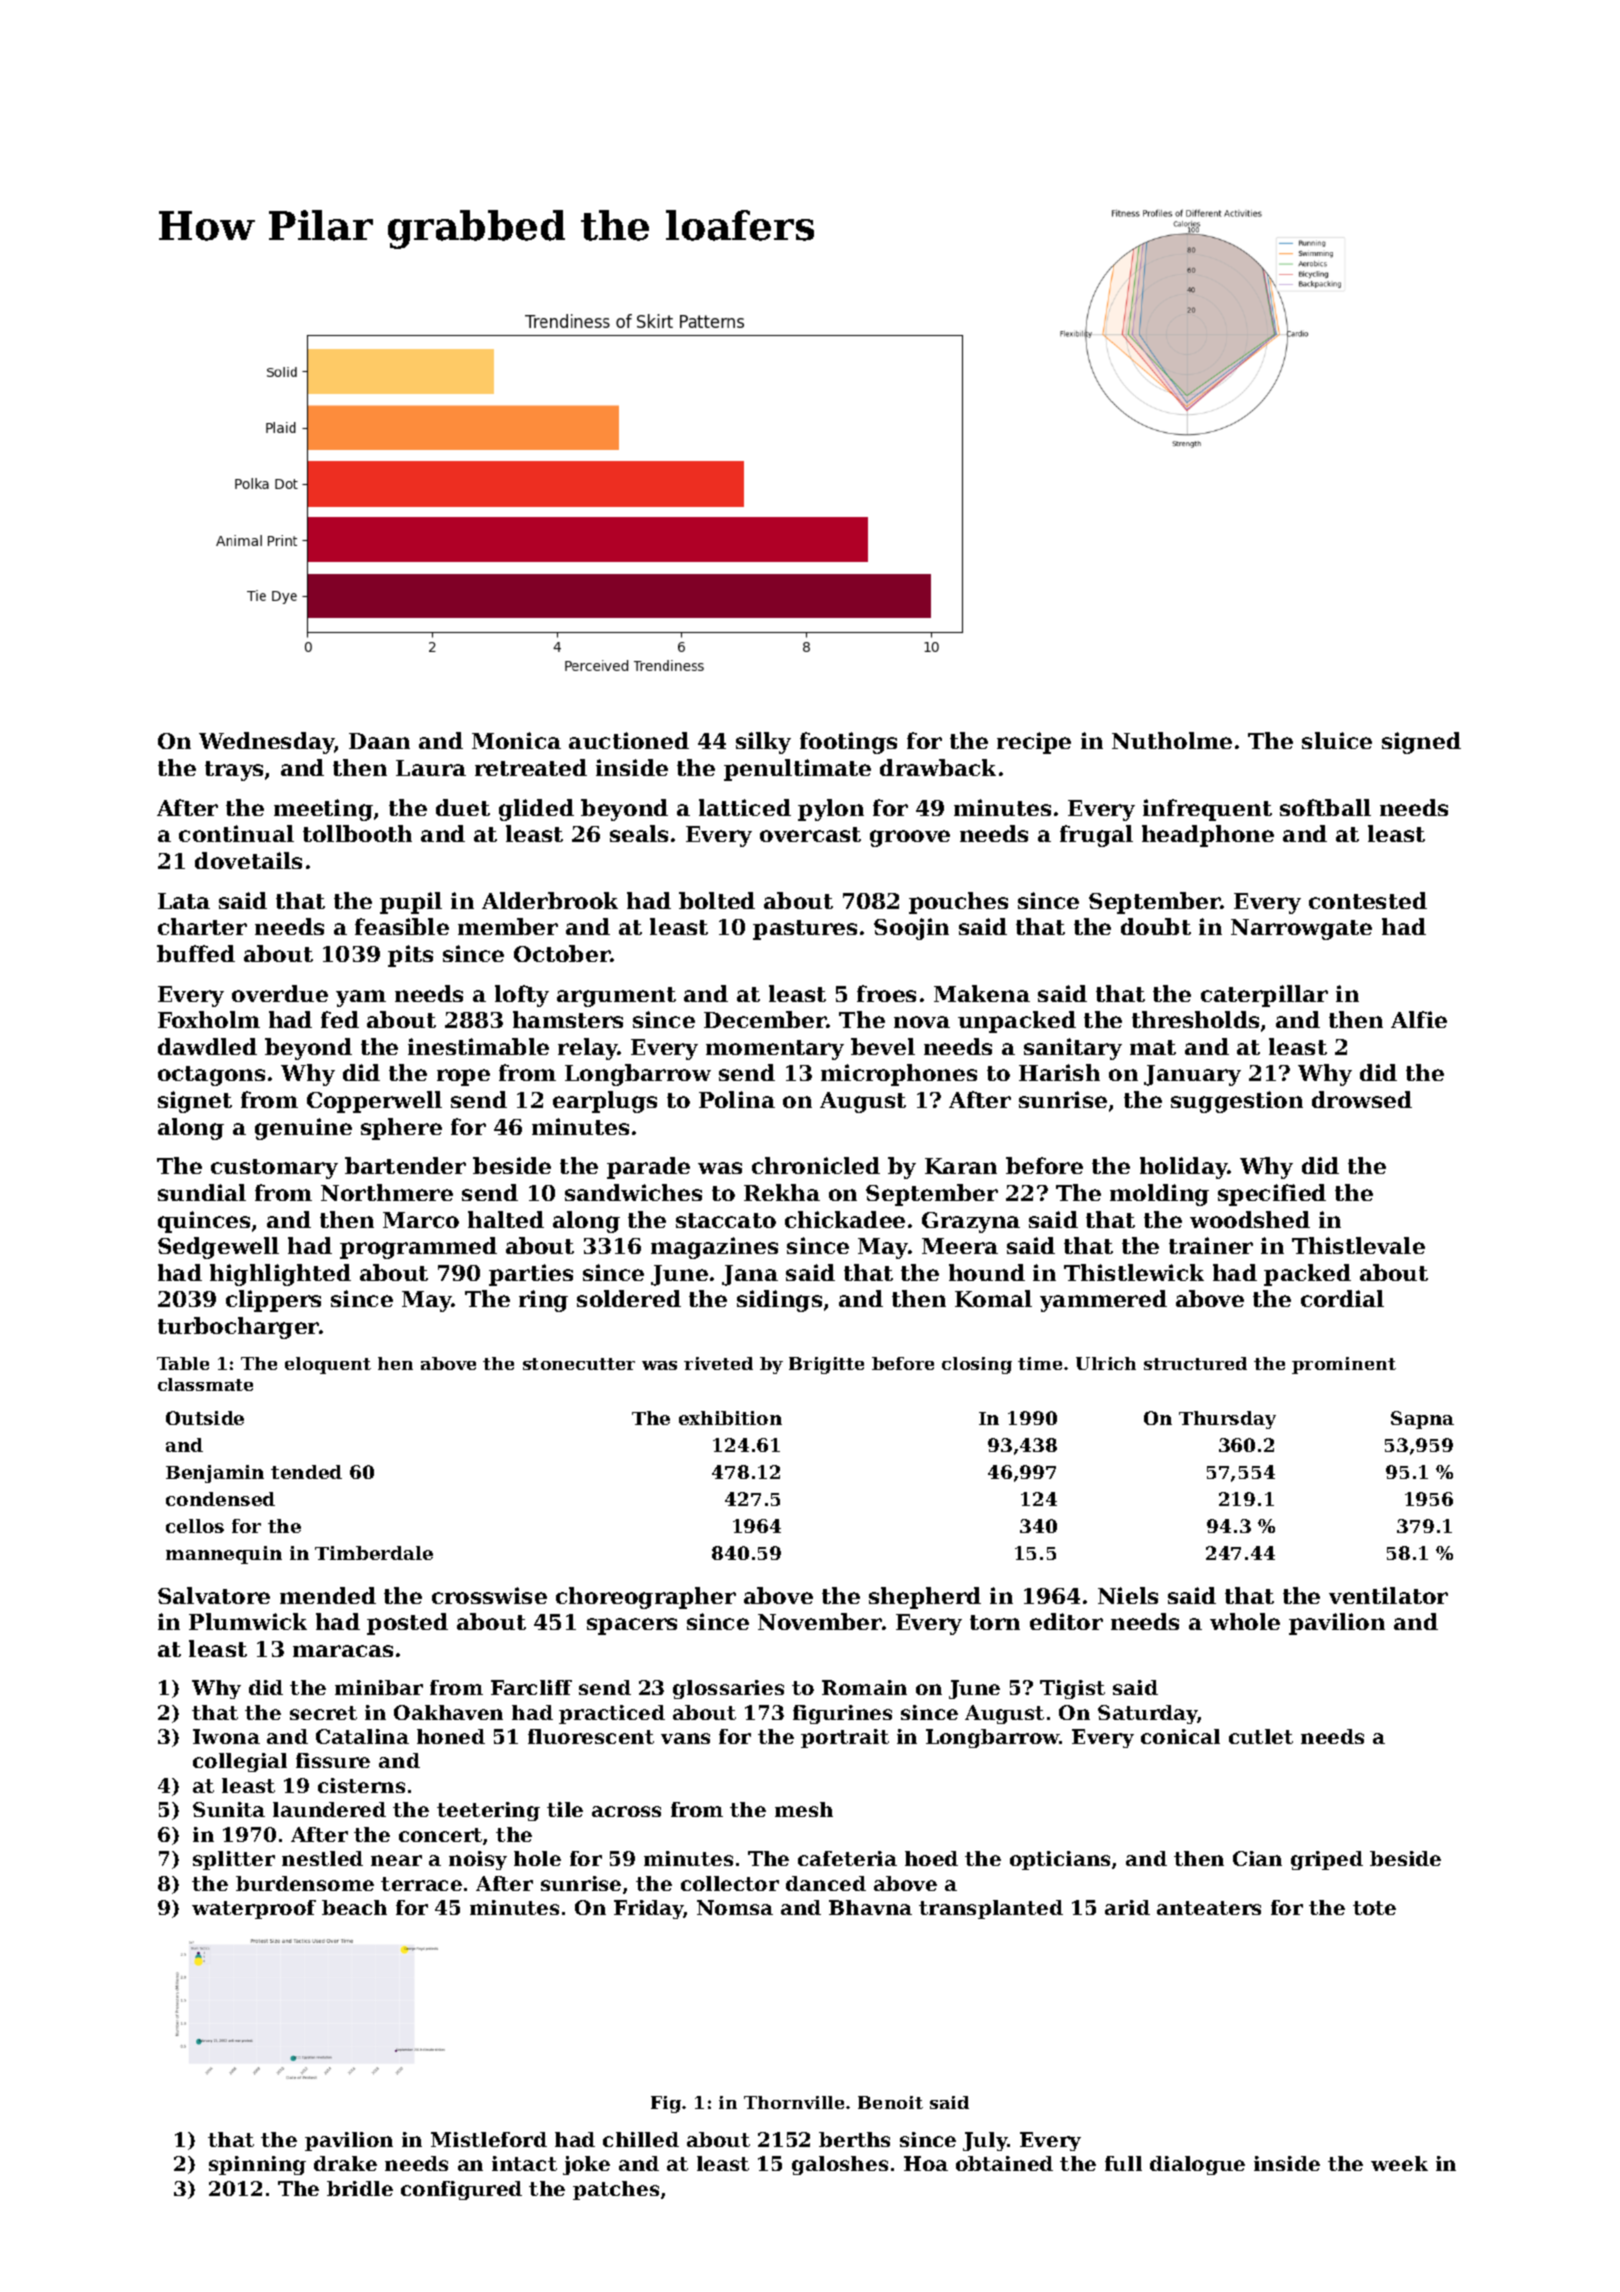 This screenshot has width=1620, height=2292. I want to click on bridle, so click(360, 2188).
